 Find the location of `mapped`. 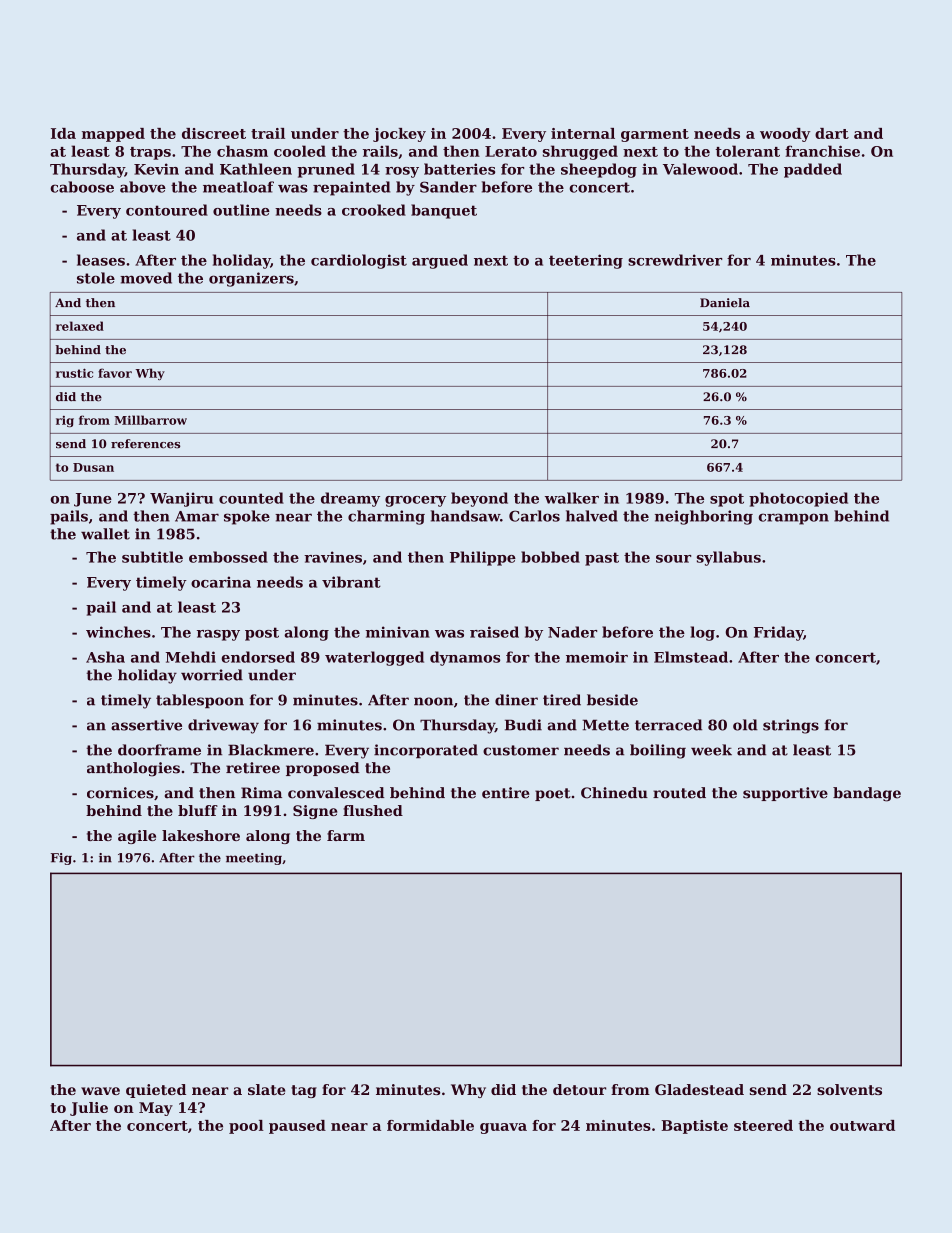

mapped is located at coordinates (113, 135).
